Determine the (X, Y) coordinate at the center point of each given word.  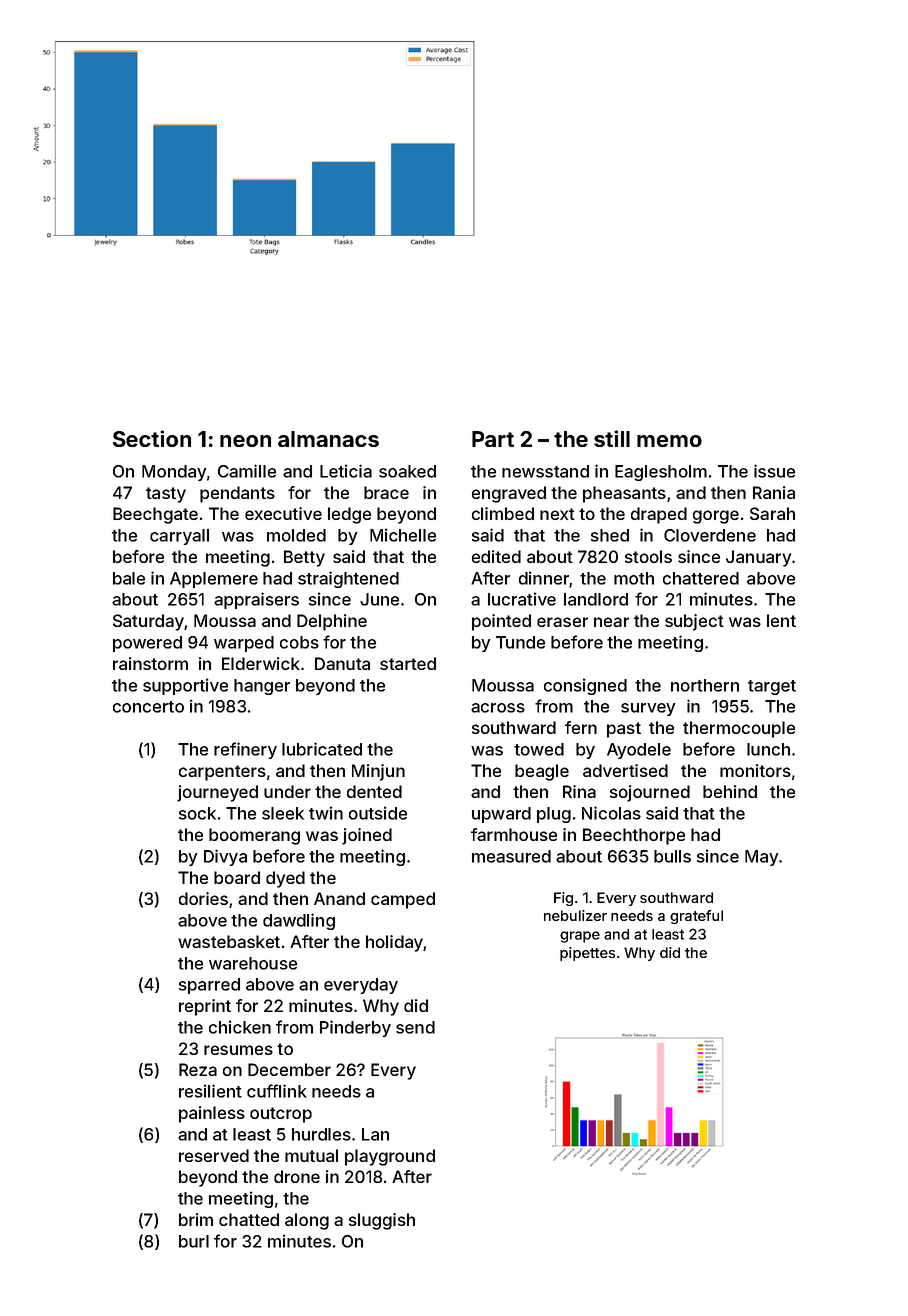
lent (781, 620)
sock (197, 813)
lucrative (522, 599)
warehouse (253, 963)
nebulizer (575, 915)
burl (194, 1241)
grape (580, 937)
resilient (210, 1091)
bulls (672, 856)
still (612, 438)
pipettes (587, 954)
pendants (237, 494)
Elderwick (261, 663)
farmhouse (514, 834)
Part (493, 439)
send (415, 1027)
